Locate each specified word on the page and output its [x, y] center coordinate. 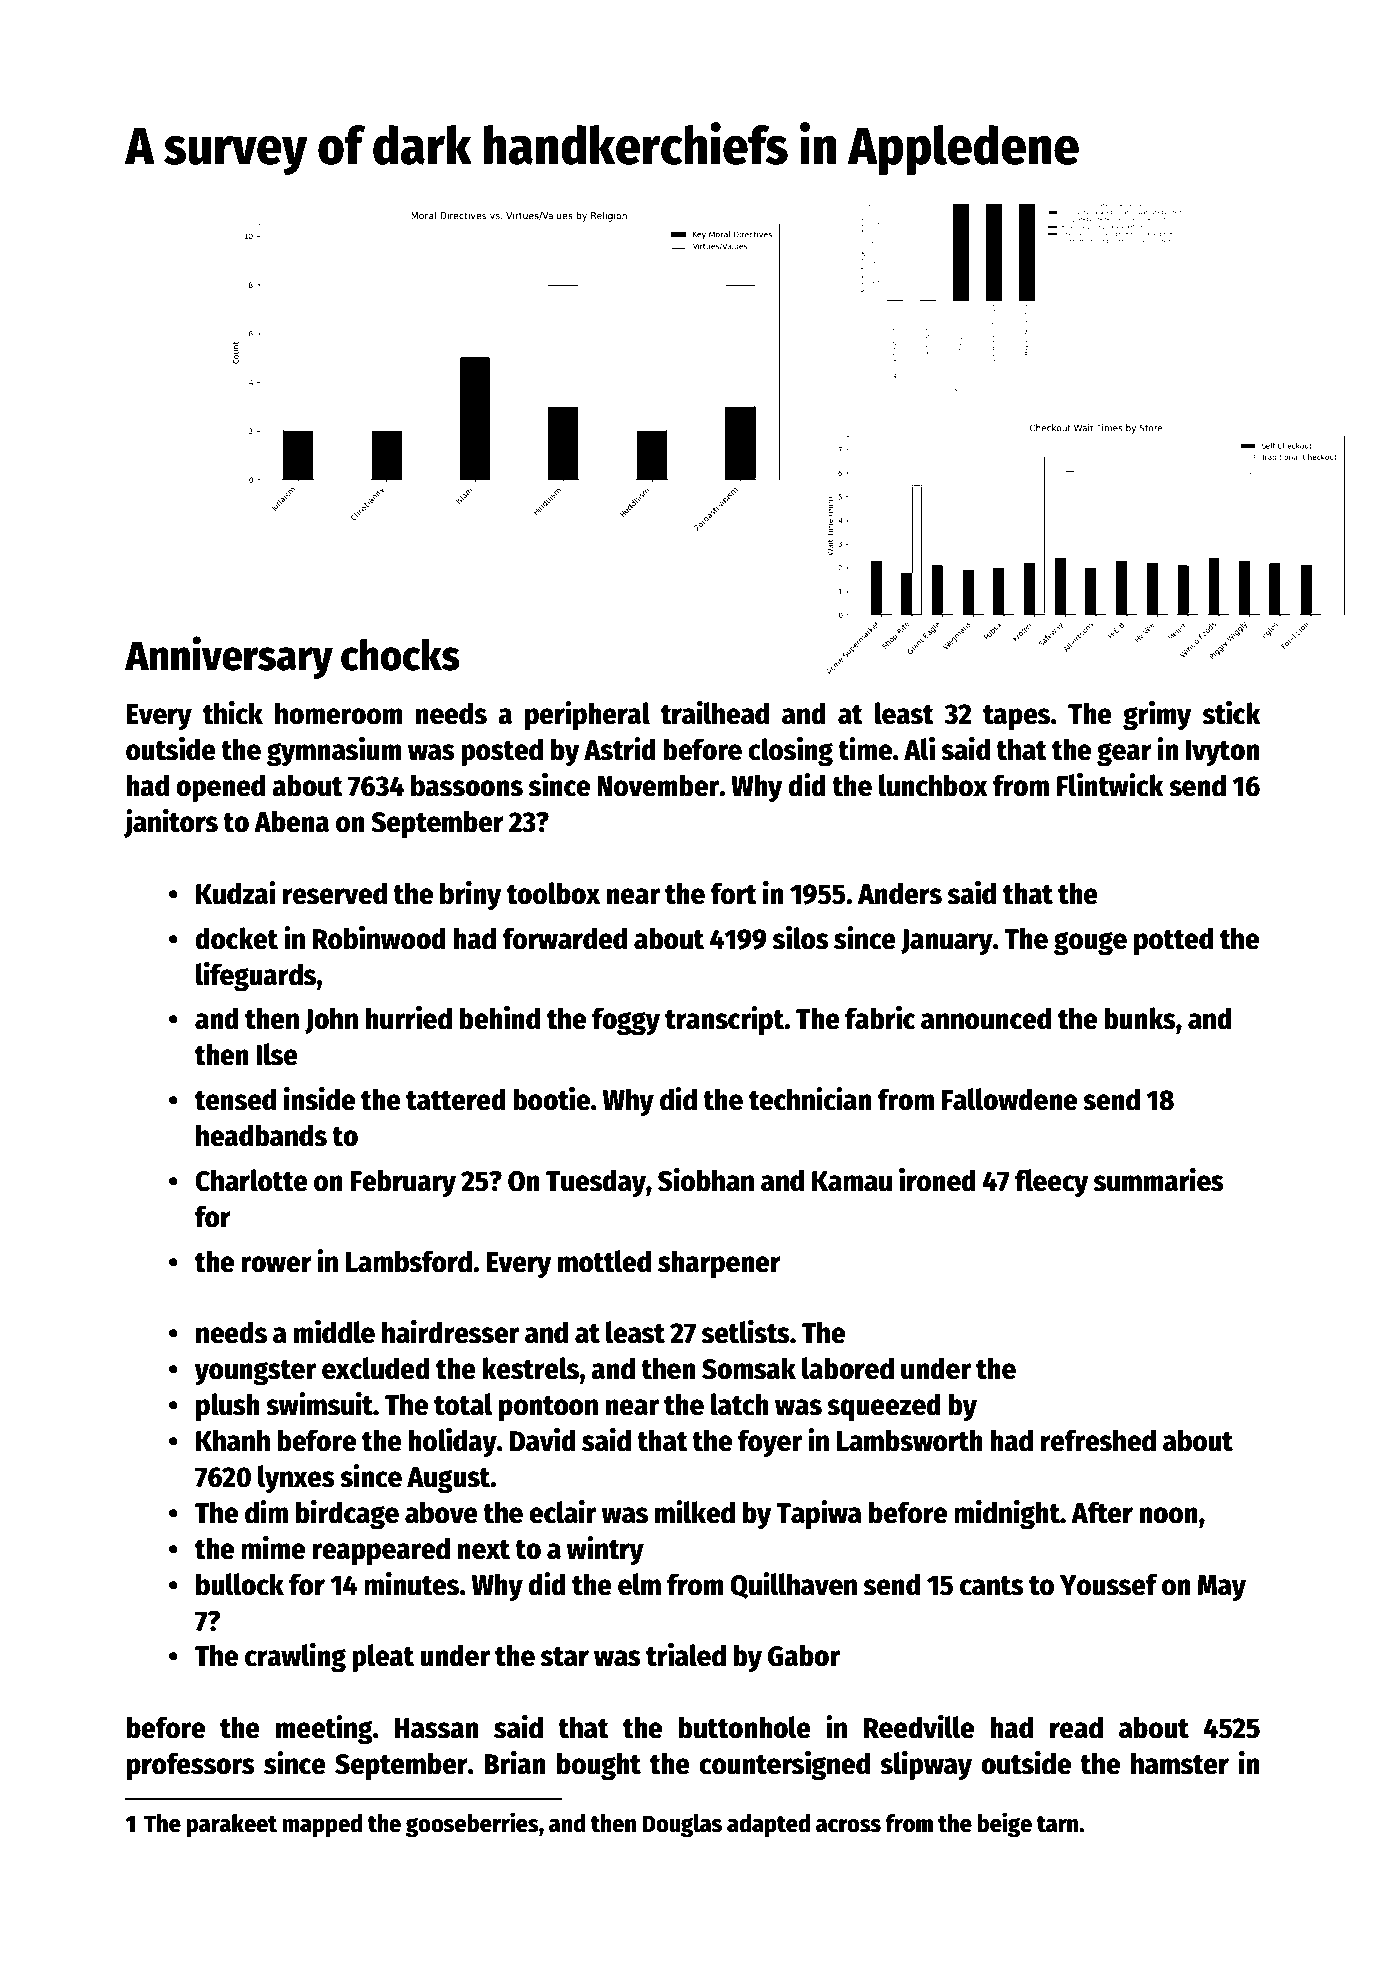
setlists [746, 1332]
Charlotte [251, 1180]
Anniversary [229, 657]
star [565, 1657]
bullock [240, 1584]
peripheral [587, 715]
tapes [1016, 717]
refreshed [1098, 1440]
